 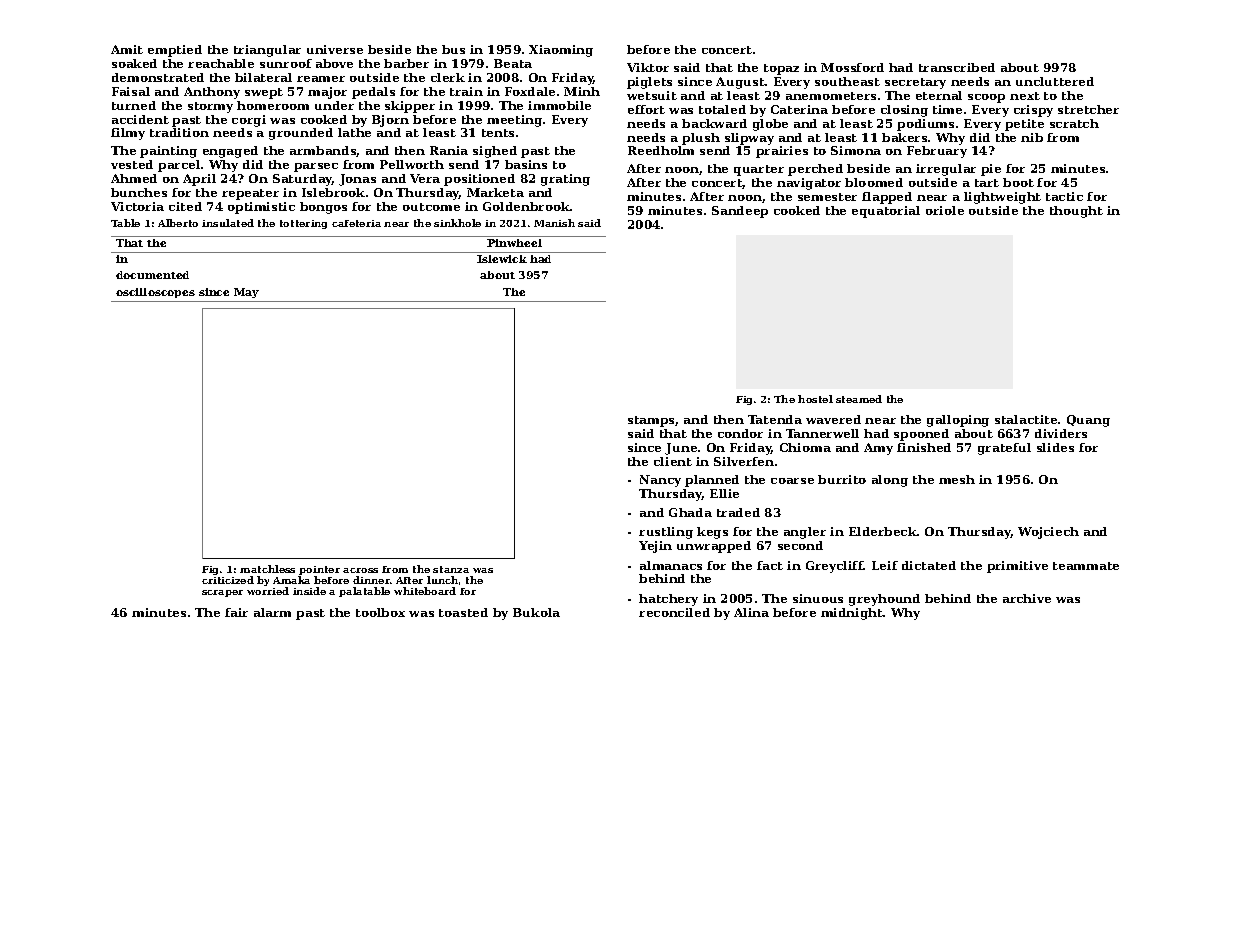 What do you see at coordinates (380, 612) in the document?
I see `toolbox` at bounding box center [380, 612].
